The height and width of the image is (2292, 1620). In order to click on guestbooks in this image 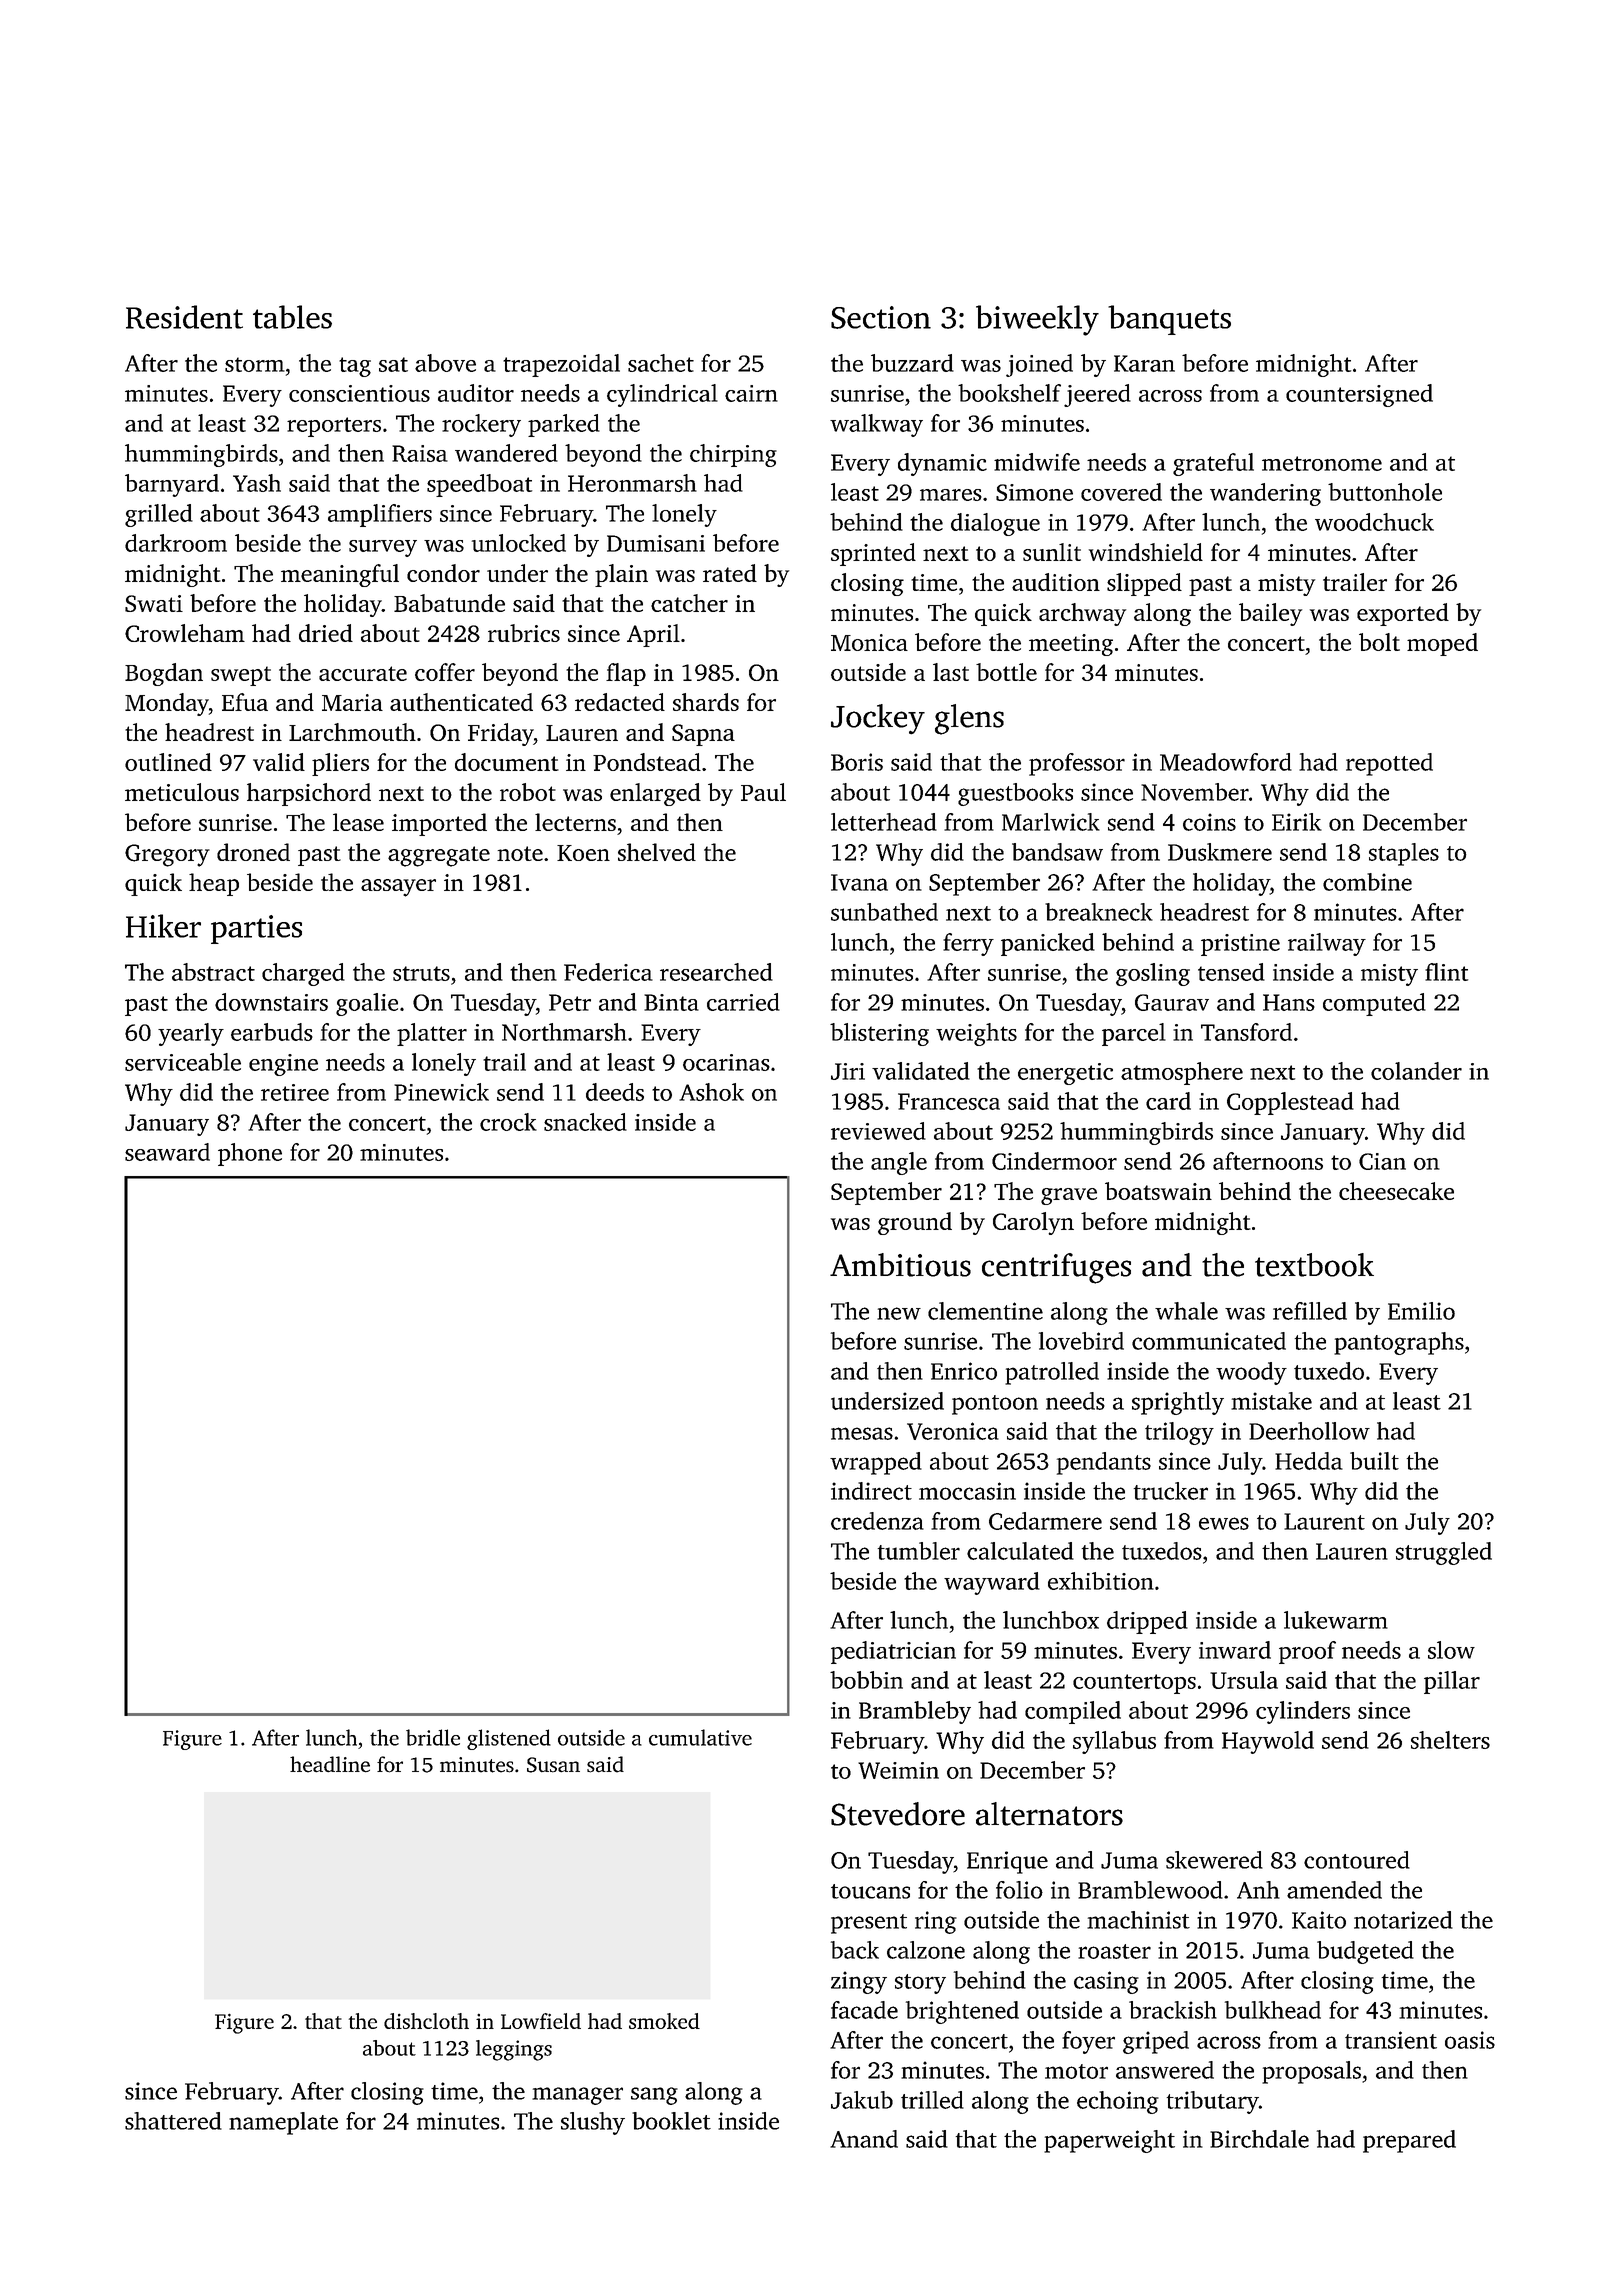, I will do `click(1015, 794)`.
